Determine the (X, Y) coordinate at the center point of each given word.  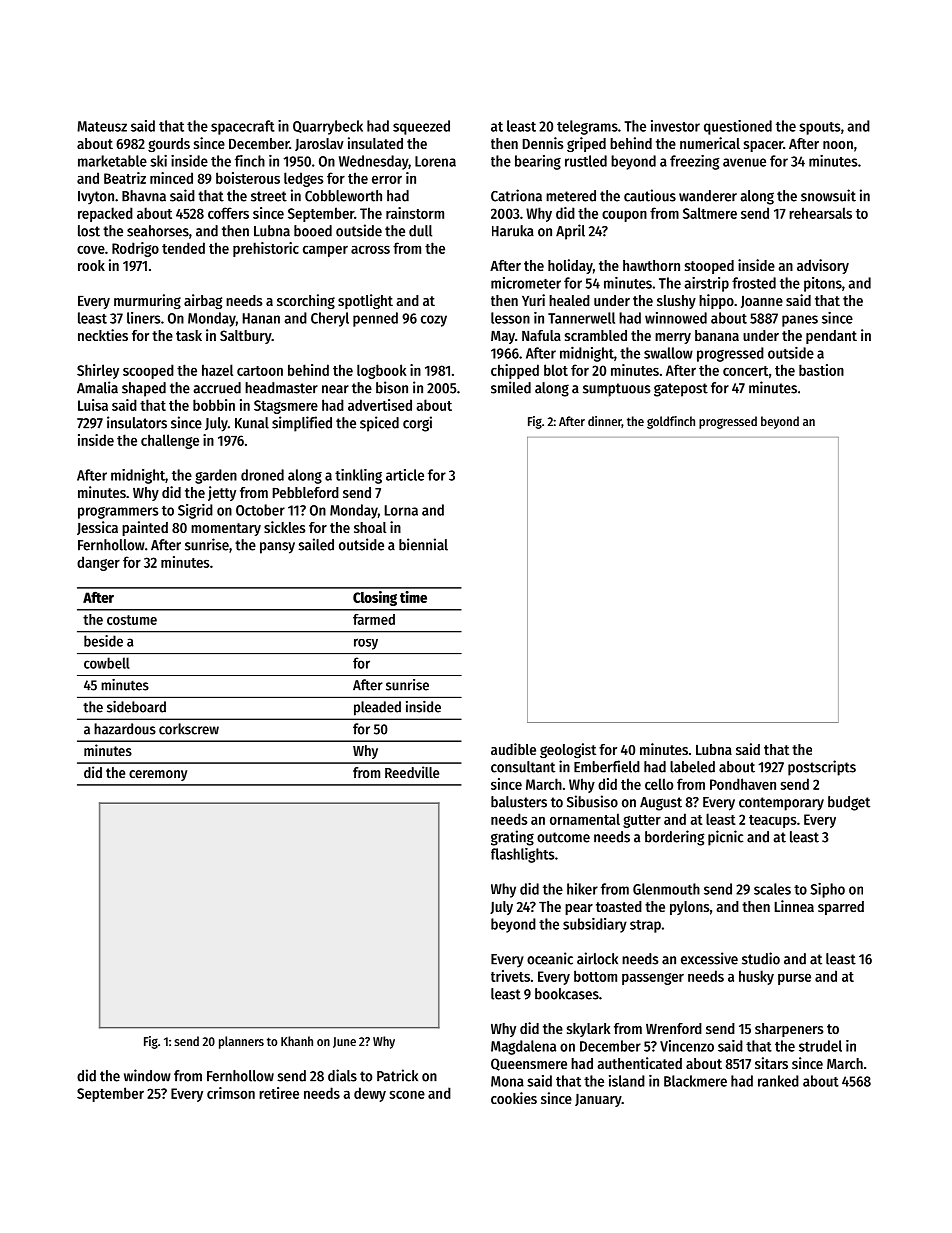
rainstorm (415, 213)
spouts (819, 128)
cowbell (107, 663)
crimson (231, 1093)
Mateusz (102, 126)
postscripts (822, 768)
